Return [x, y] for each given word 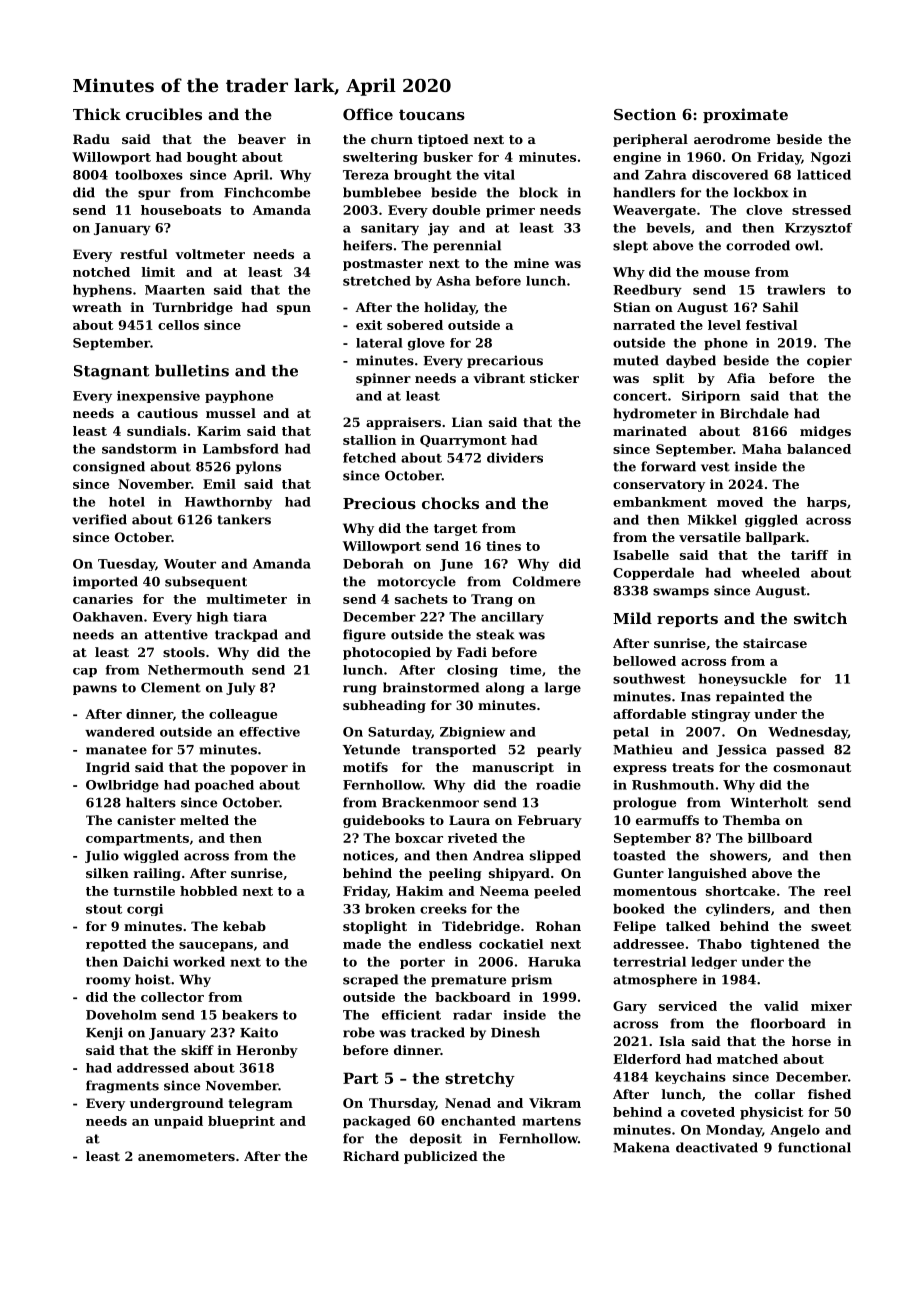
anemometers [186, 1156]
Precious [379, 503]
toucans [432, 114]
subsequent [206, 582]
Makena [641, 1147]
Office [368, 114]
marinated [650, 431]
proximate [745, 115]
